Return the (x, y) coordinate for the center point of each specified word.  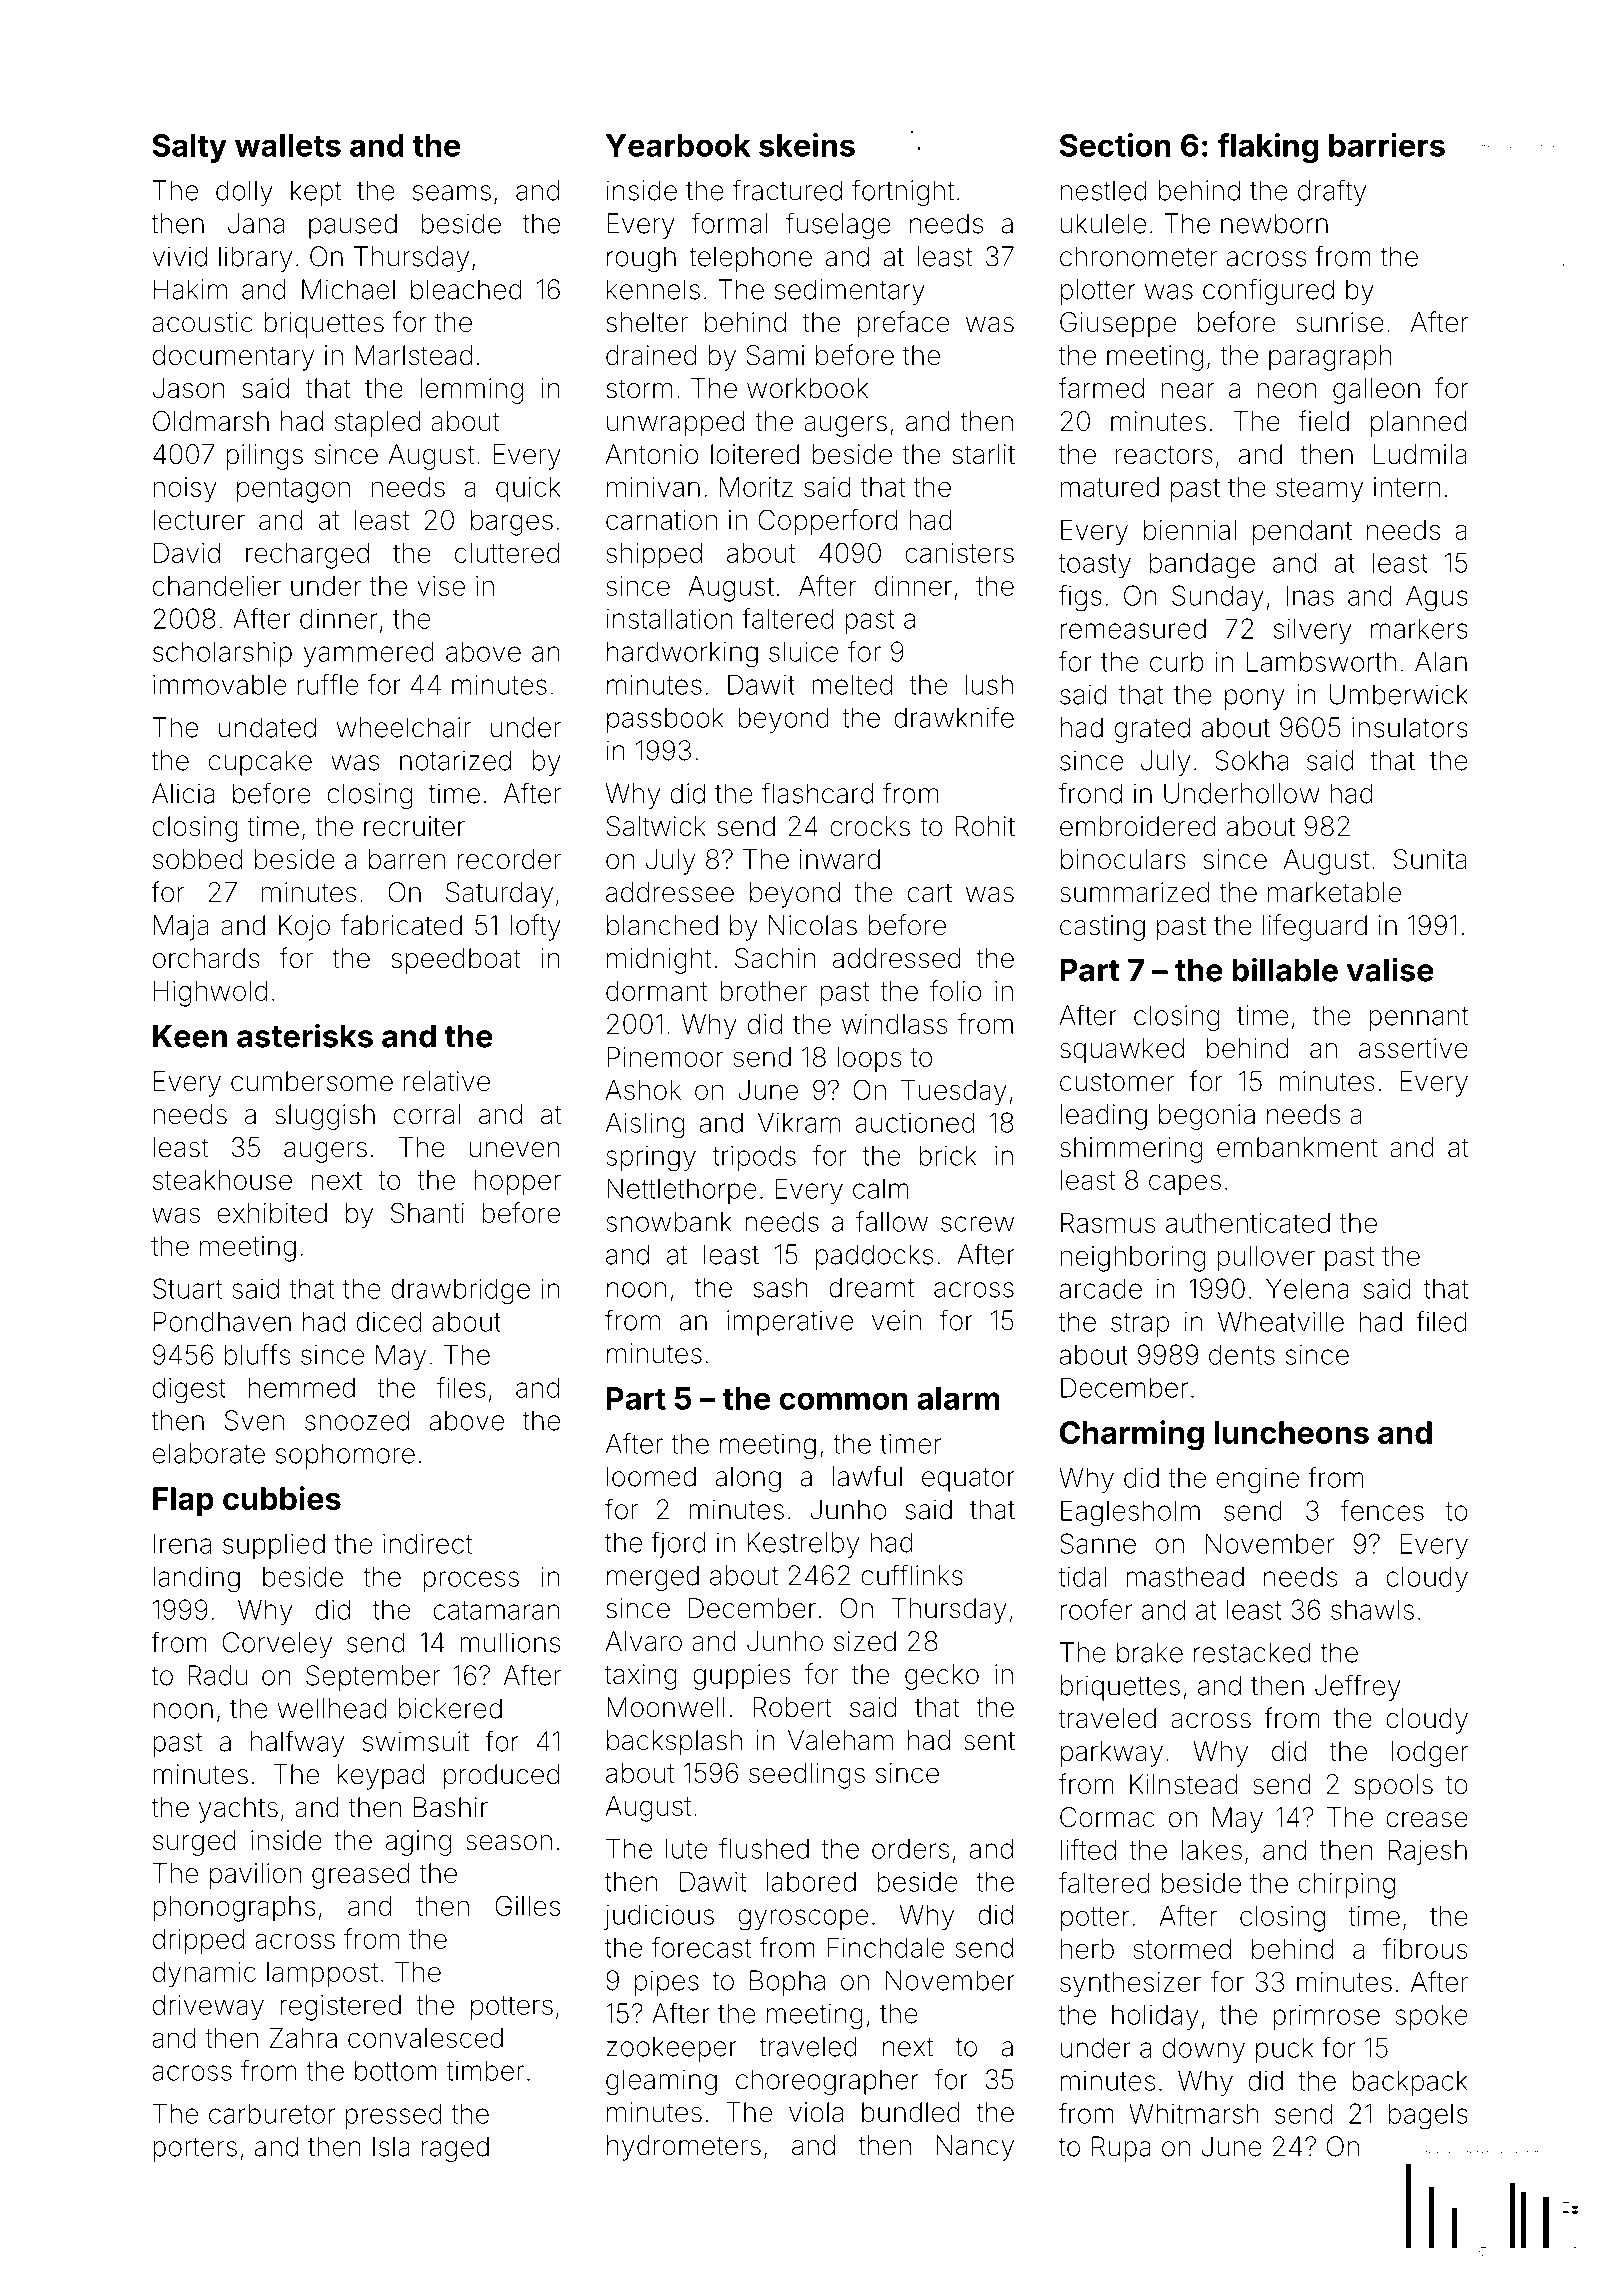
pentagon (293, 490)
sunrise (1340, 322)
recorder (509, 859)
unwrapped (675, 424)
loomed (651, 1476)
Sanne (1098, 1543)
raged (455, 2149)
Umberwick (1399, 694)
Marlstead (413, 355)
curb (1176, 662)
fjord (678, 1544)
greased (361, 1876)
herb (1087, 1949)
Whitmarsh (1194, 2113)
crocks (870, 826)
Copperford (827, 522)
